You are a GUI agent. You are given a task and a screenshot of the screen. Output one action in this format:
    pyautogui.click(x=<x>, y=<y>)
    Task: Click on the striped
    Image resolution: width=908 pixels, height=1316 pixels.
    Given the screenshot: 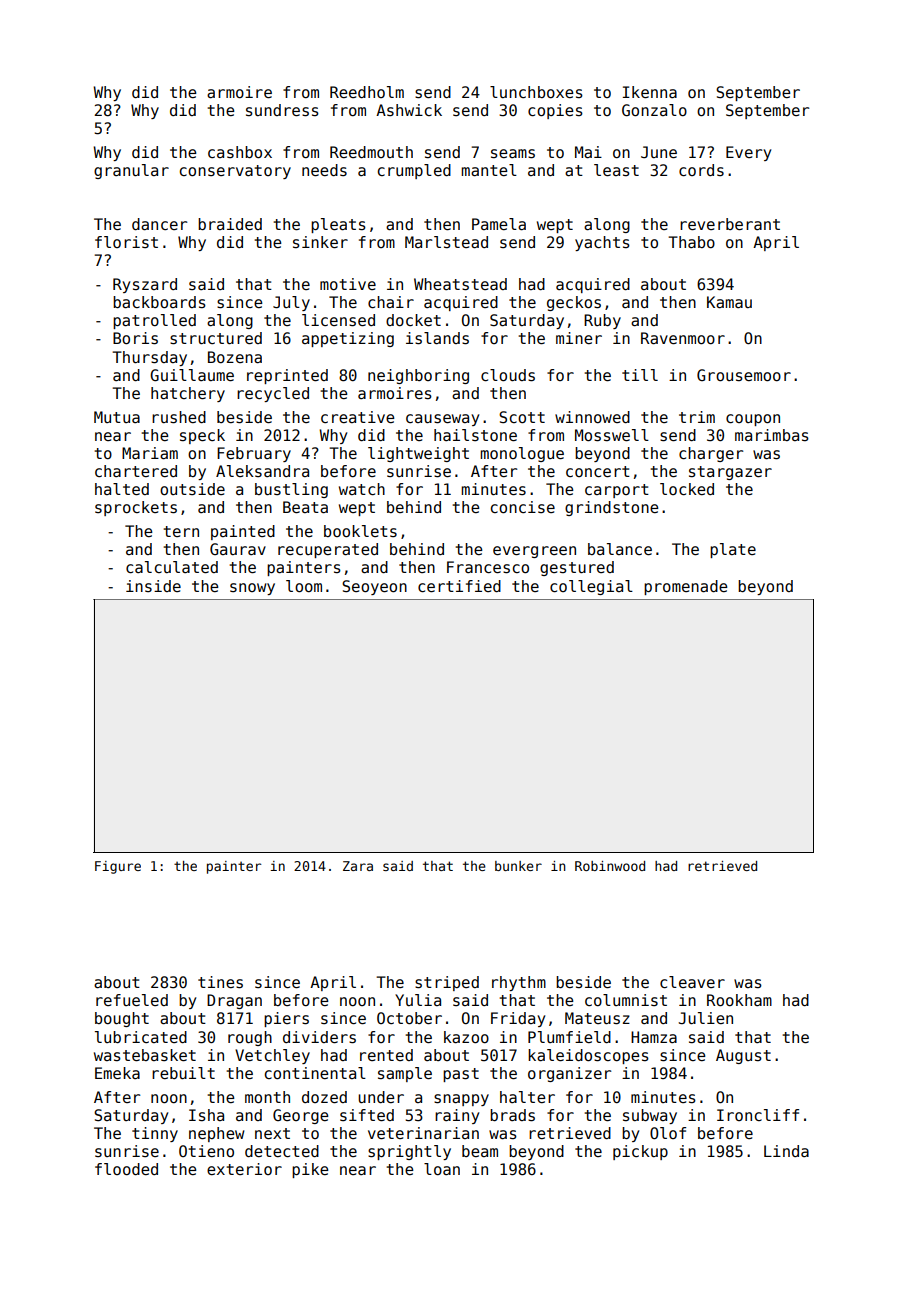 What is the action you would take?
    pyautogui.click(x=447, y=983)
